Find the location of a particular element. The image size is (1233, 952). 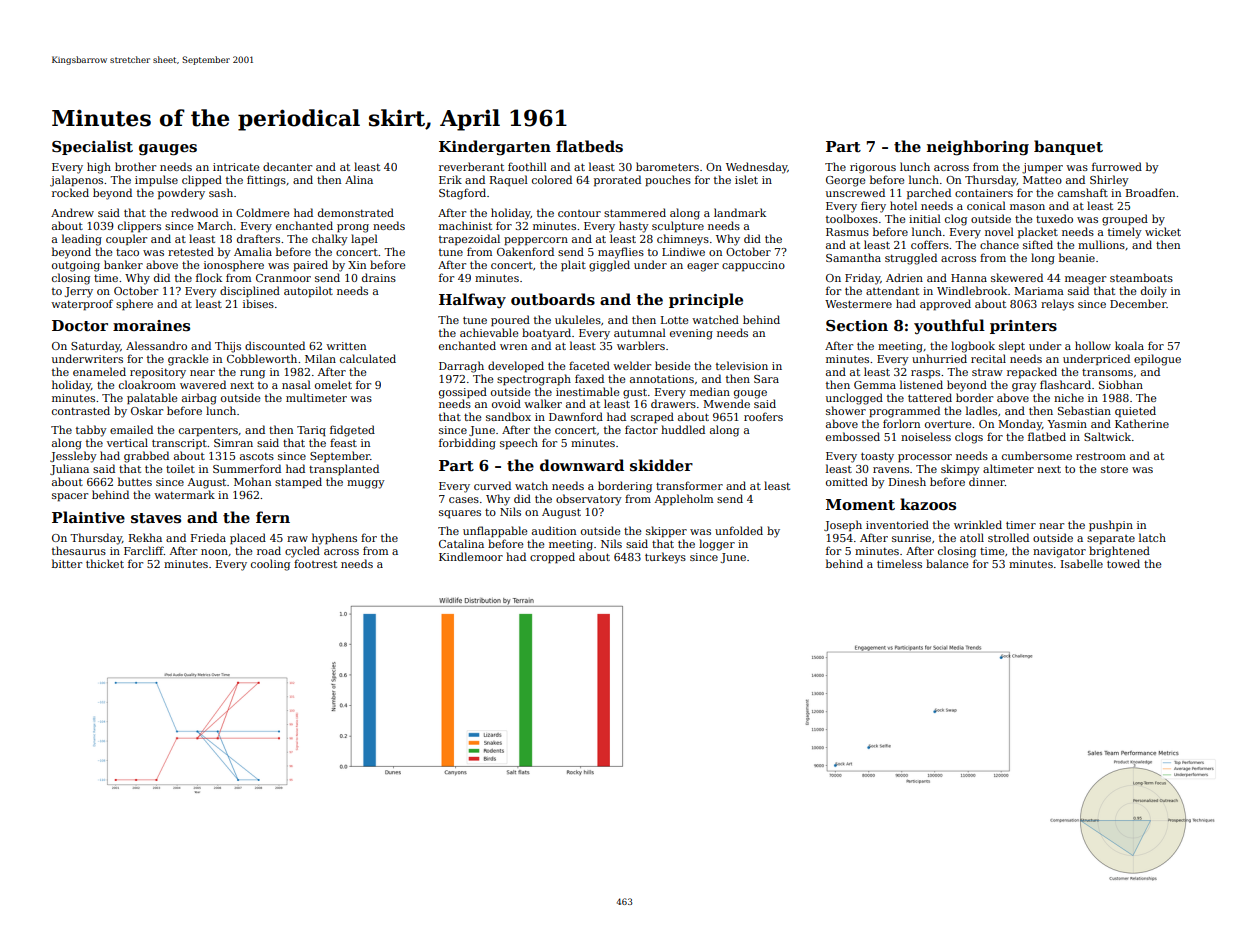

fidgeted is located at coordinates (352, 431).
